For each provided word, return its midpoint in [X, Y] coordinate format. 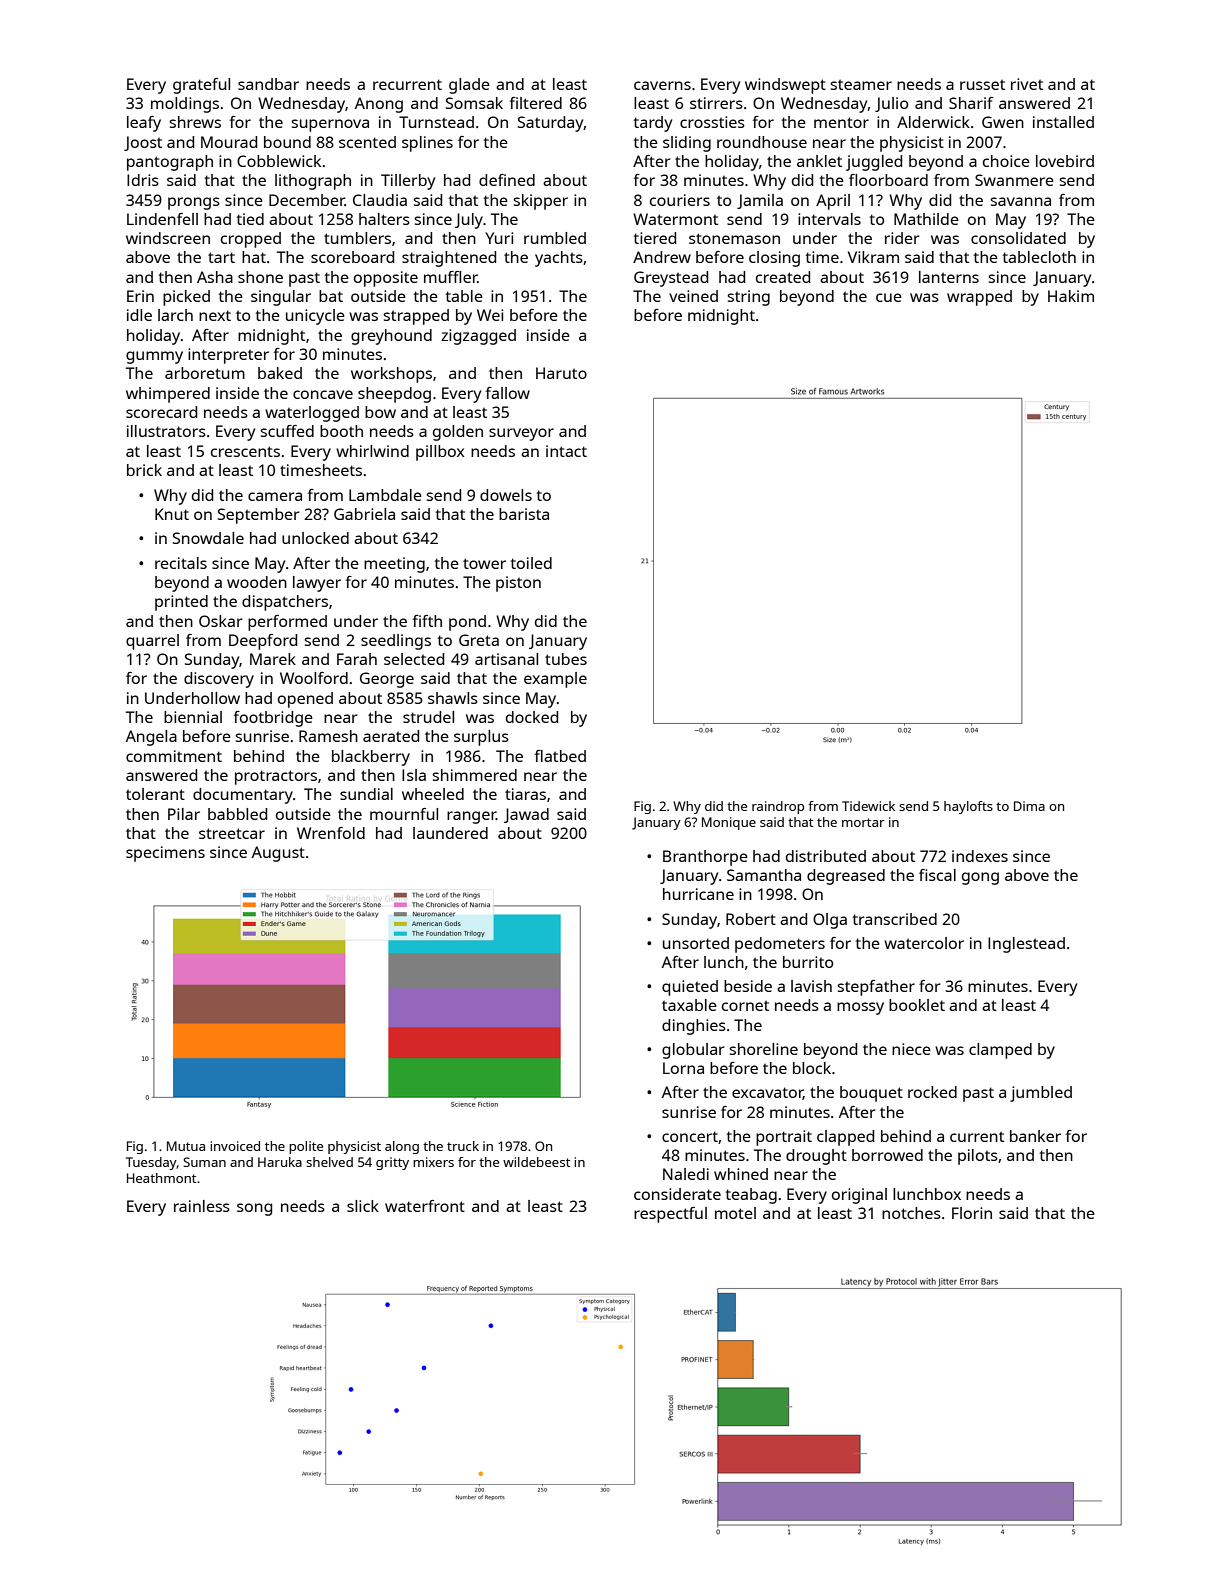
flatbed [560, 756]
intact [566, 451]
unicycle [315, 317]
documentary [243, 796]
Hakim [1071, 296]
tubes [566, 659]
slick [363, 1206]
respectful [670, 1215]
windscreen [168, 238]
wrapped [979, 298]
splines [427, 144]
